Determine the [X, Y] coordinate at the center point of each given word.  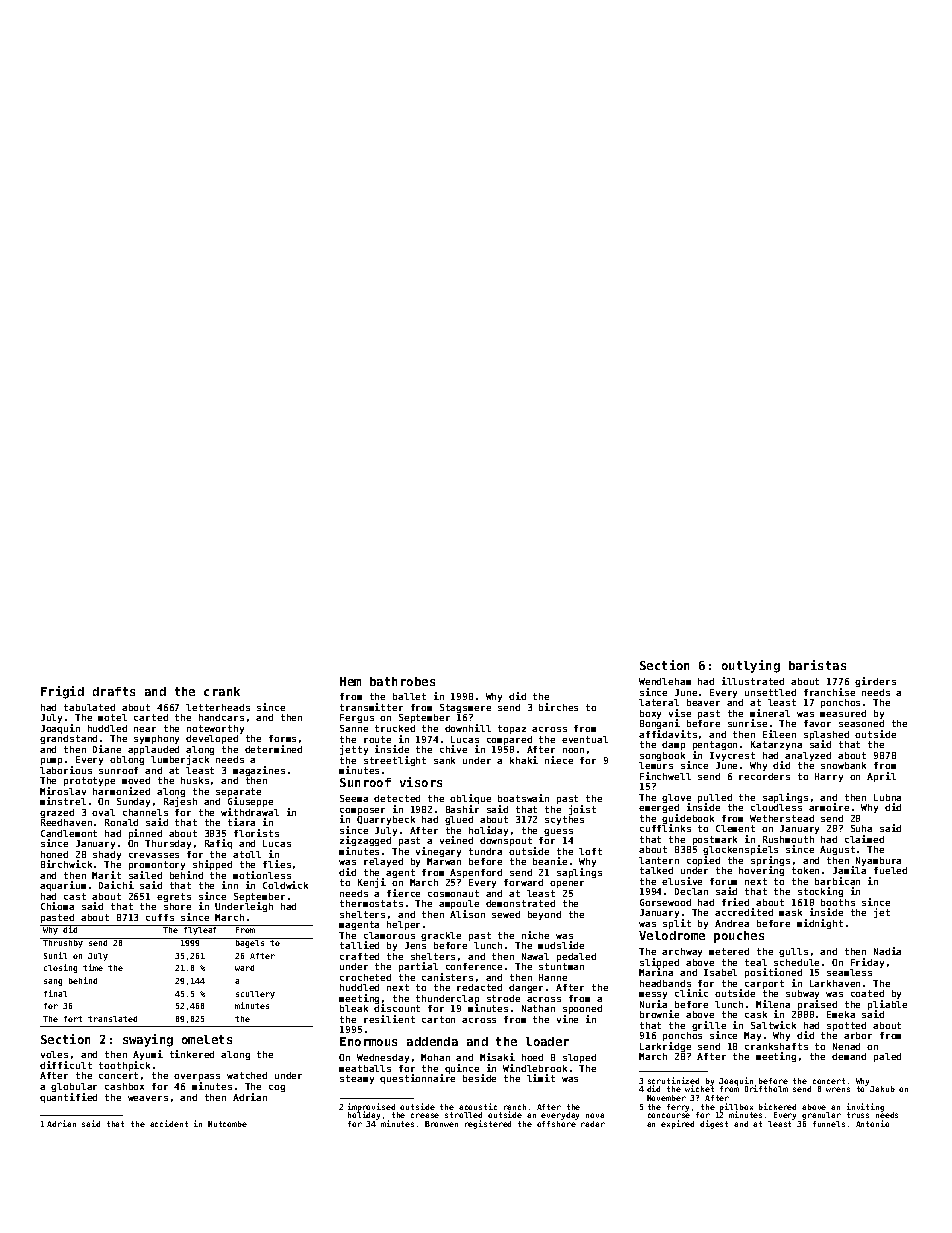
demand [849, 1056]
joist [582, 810]
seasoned [861, 723]
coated [867, 993]
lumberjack [180, 760]
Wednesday [383, 1058]
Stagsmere [465, 708]
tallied [359, 945]
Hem [350, 681]
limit [541, 1078]
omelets [207, 1039]
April [881, 777]
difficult [66, 1065]
